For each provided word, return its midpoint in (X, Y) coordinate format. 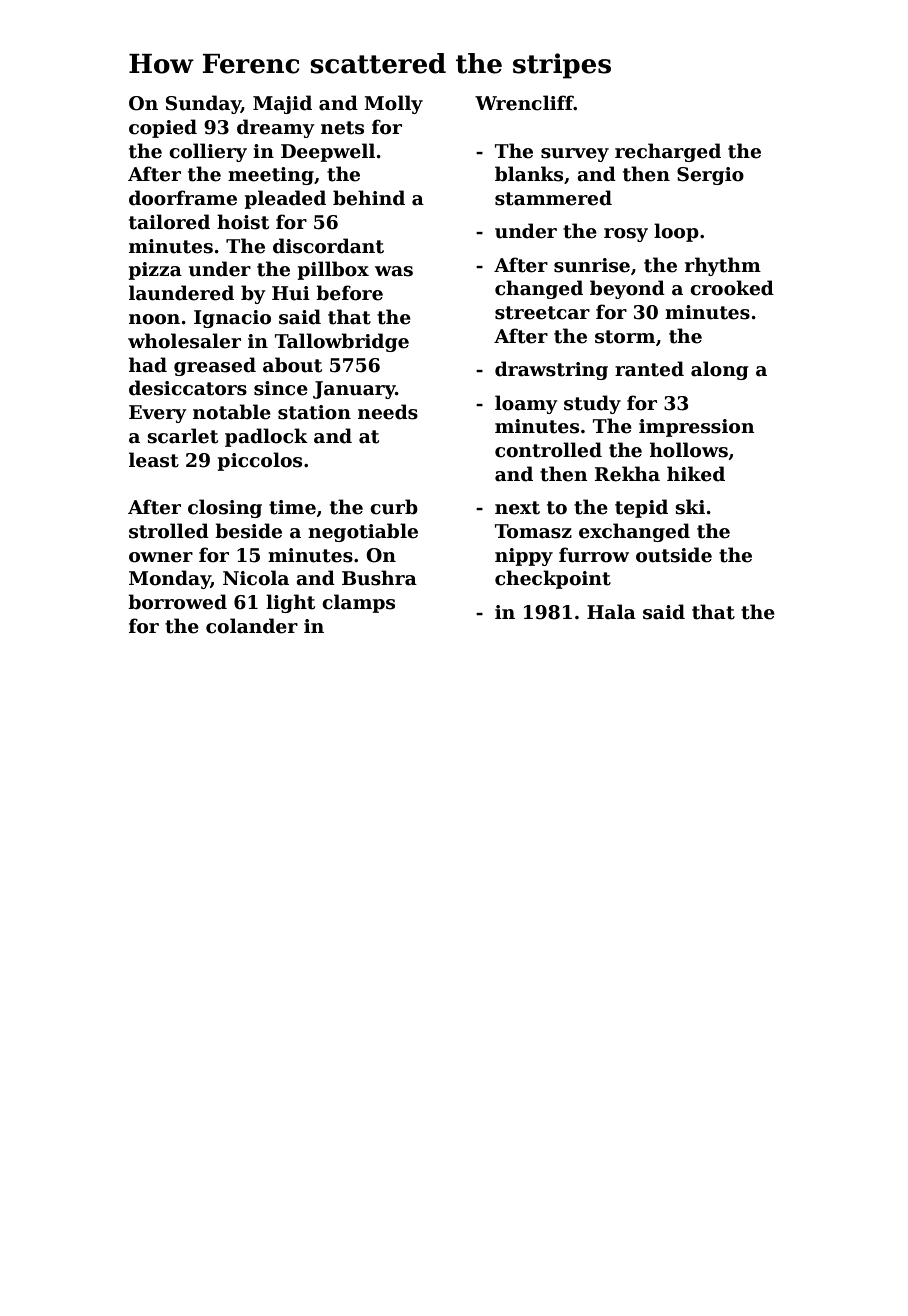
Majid (282, 104)
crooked (732, 288)
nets (342, 128)
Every (157, 414)
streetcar (542, 313)
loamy (526, 404)
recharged (668, 152)
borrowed (177, 602)
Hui (291, 293)
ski (690, 507)
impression (697, 428)
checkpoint (553, 579)
